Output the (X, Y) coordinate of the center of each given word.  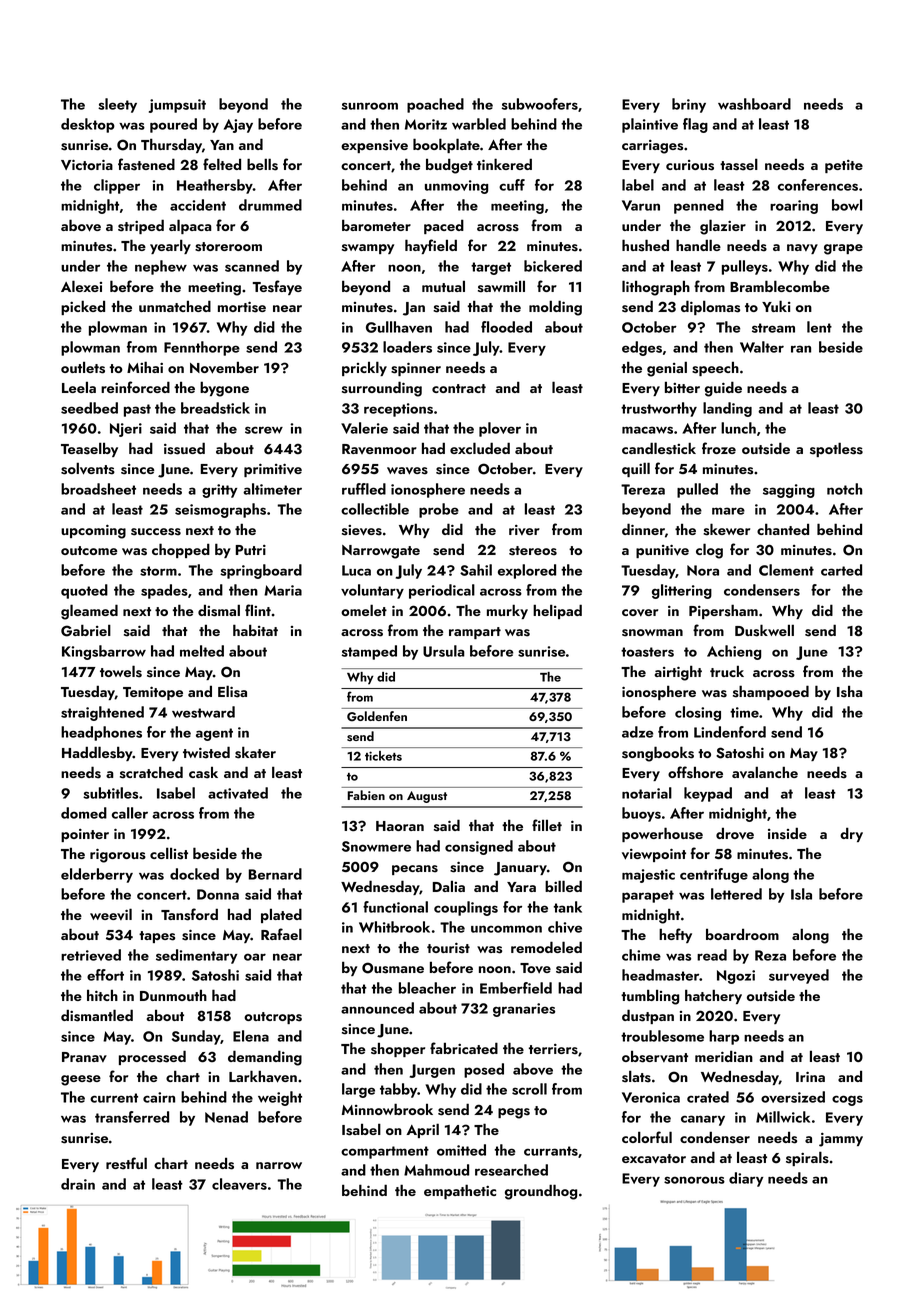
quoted (84, 591)
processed (152, 1057)
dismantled (97, 1015)
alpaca (190, 226)
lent (819, 327)
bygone (224, 389)
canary (703, 1120)
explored (527, 571)
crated (708, 1097)
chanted (783, 529)
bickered (553, 266)
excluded (480, 448)
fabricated (464, 1048)
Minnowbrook (387, 1109)
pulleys (745, 267)
